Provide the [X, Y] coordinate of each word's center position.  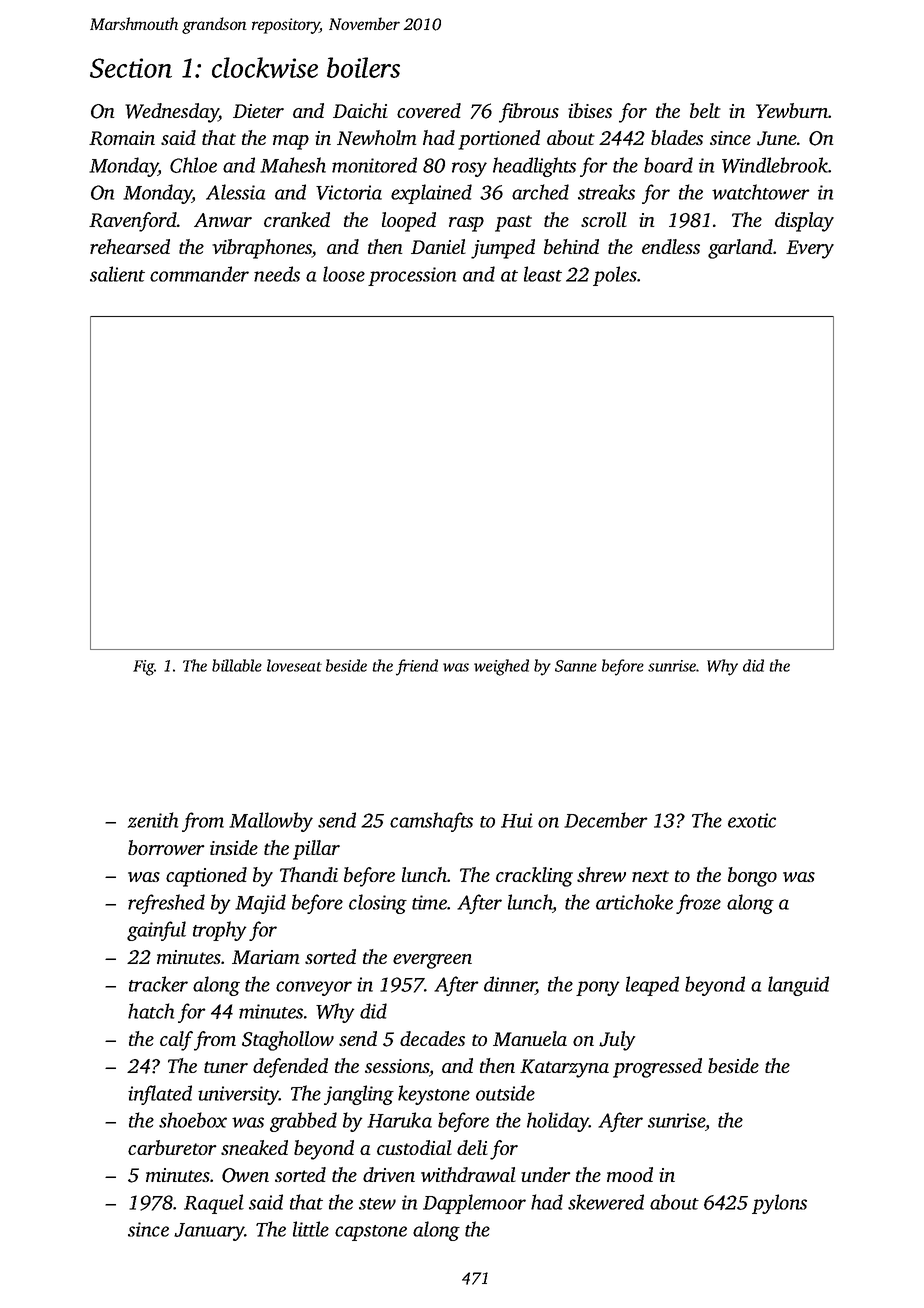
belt [705, 110]
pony [597, 988]
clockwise [265, 67]
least [543, 274]
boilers [363, 67]
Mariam [266, 957]
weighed [501, 667]
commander [199, 274]
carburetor [172, 1147]
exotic [752, 820]
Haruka [399, 1120]
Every [810, 249]
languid [798, 986]
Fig [143, 668]
